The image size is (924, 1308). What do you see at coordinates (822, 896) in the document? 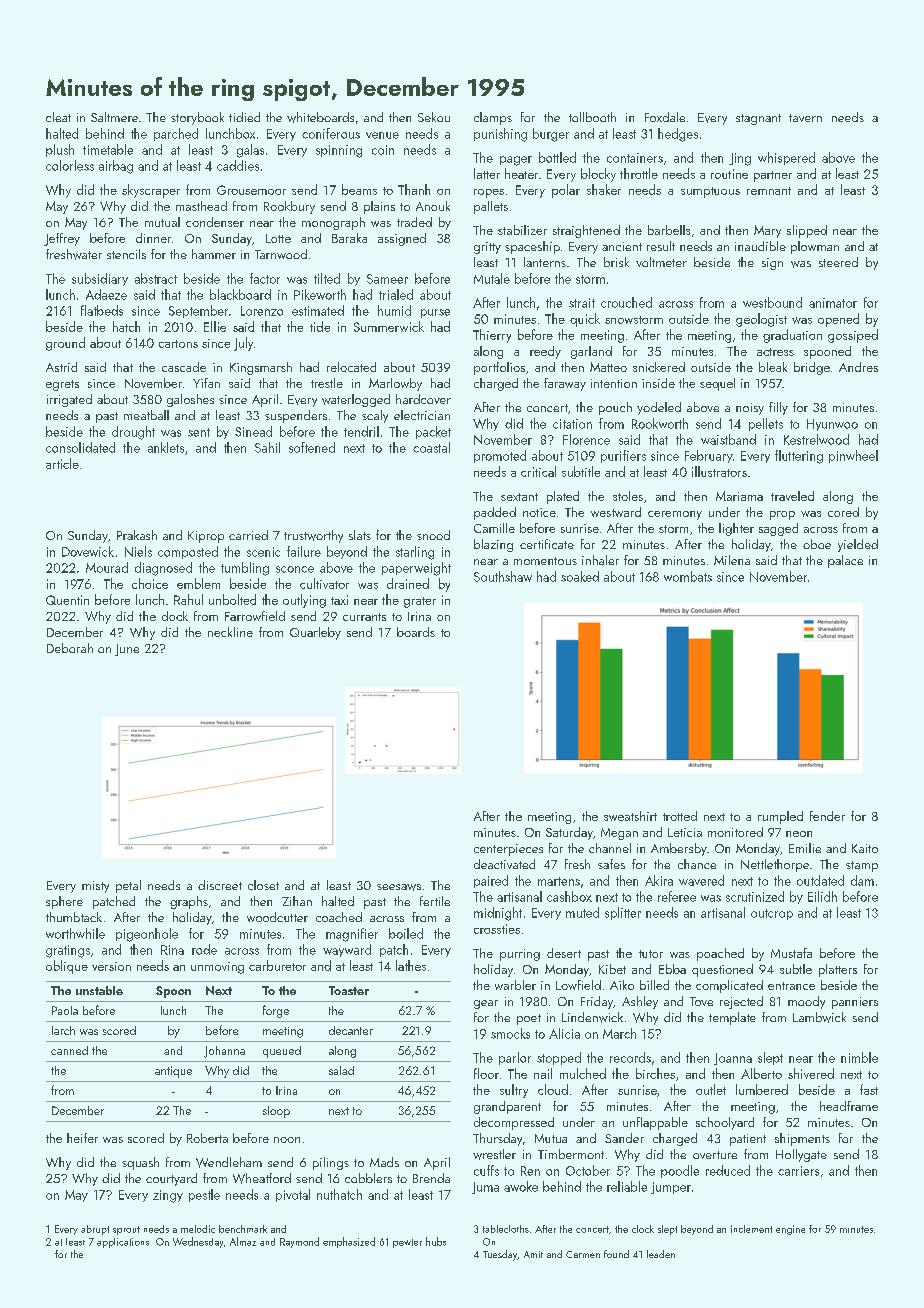
I see `Eilidh` at bounding box center [822, 896].
